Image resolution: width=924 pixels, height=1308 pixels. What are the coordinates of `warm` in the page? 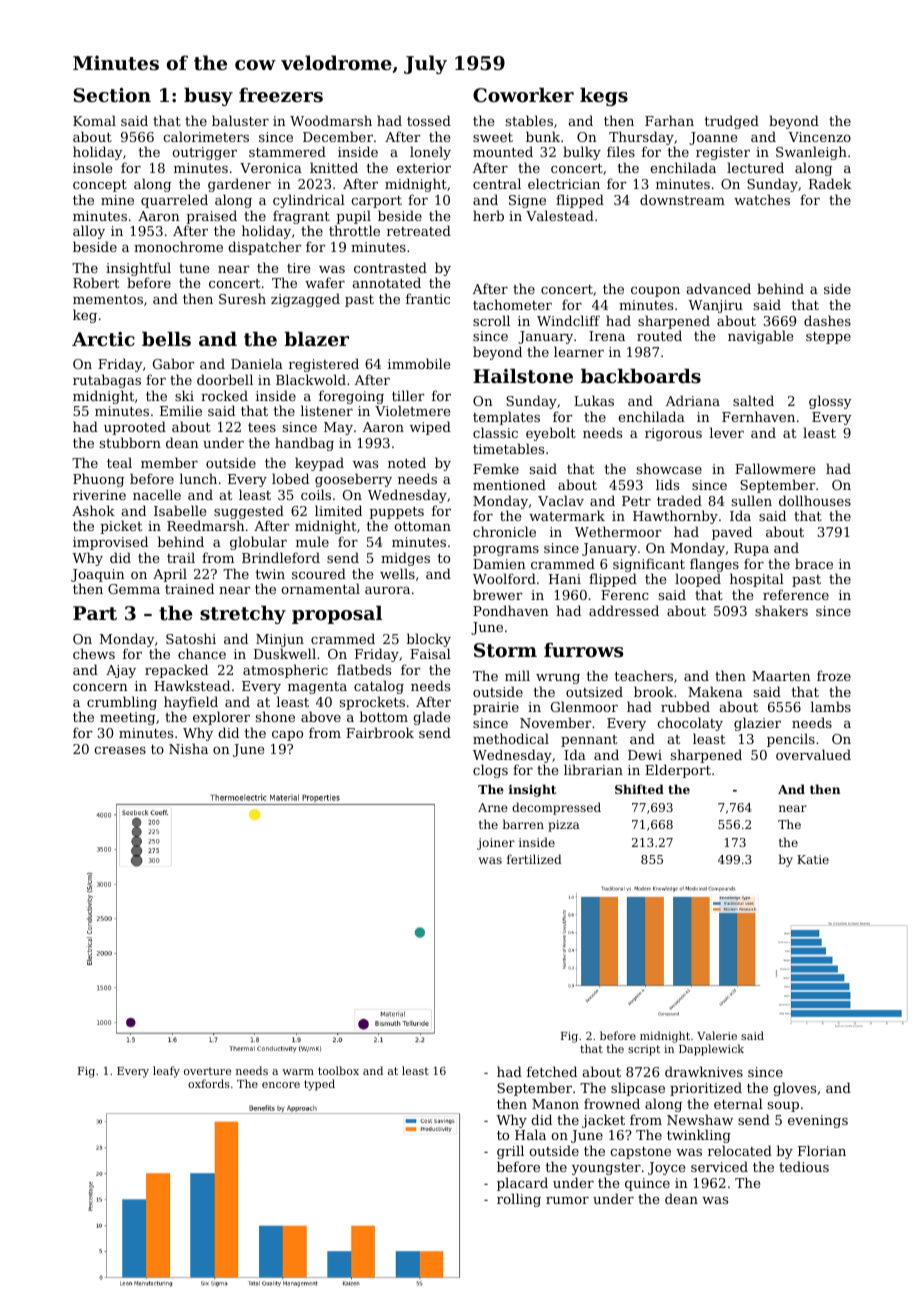 It's located at (298, 1072).
